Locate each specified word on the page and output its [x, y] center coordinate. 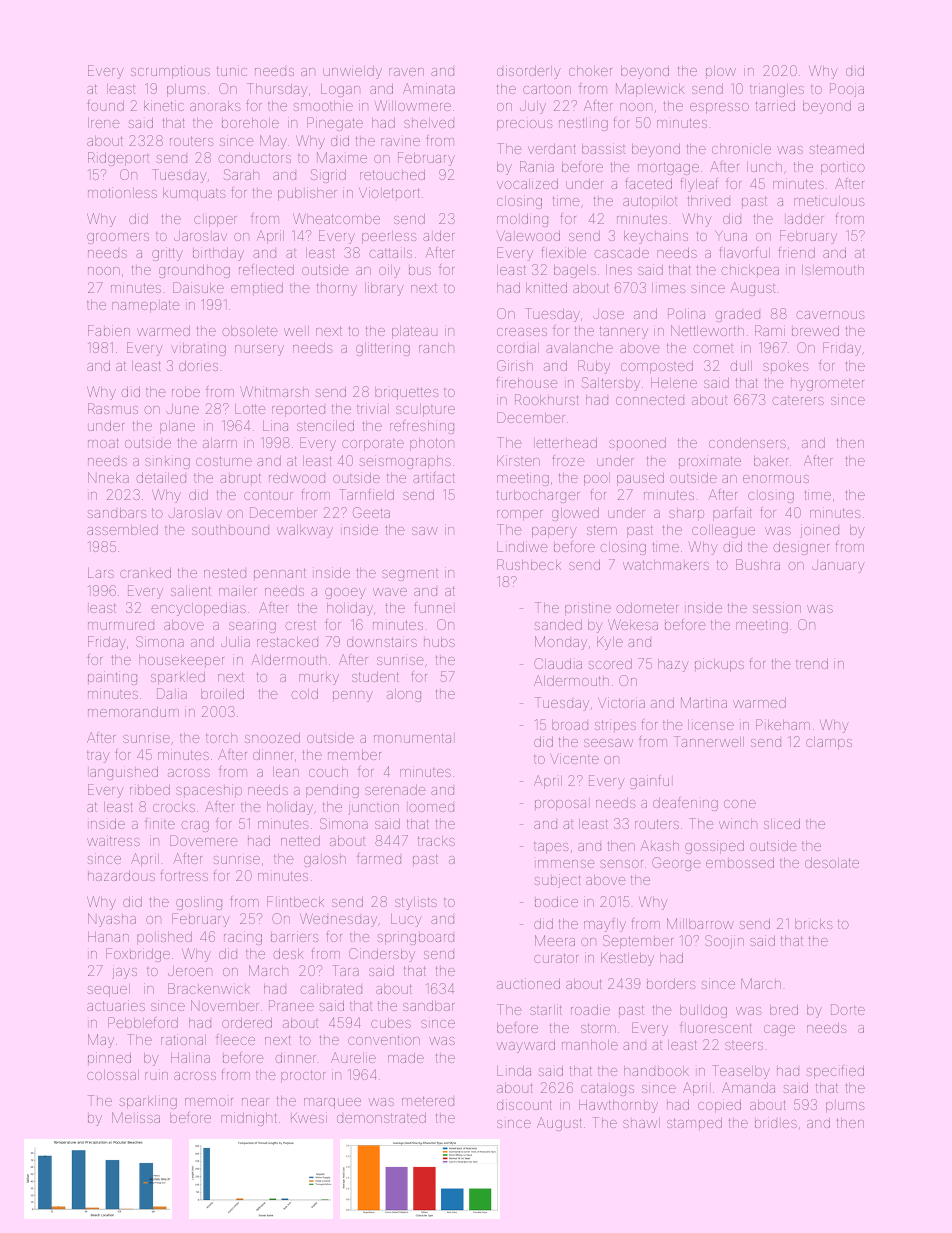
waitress [113, 840]
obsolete [250, 331]
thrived [708, 200]
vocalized [527, 183]
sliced [782, 823]
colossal [113, 1075]
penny [353, 696]
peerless [389, 237]
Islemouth [833, 269]
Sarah [241, 174]
